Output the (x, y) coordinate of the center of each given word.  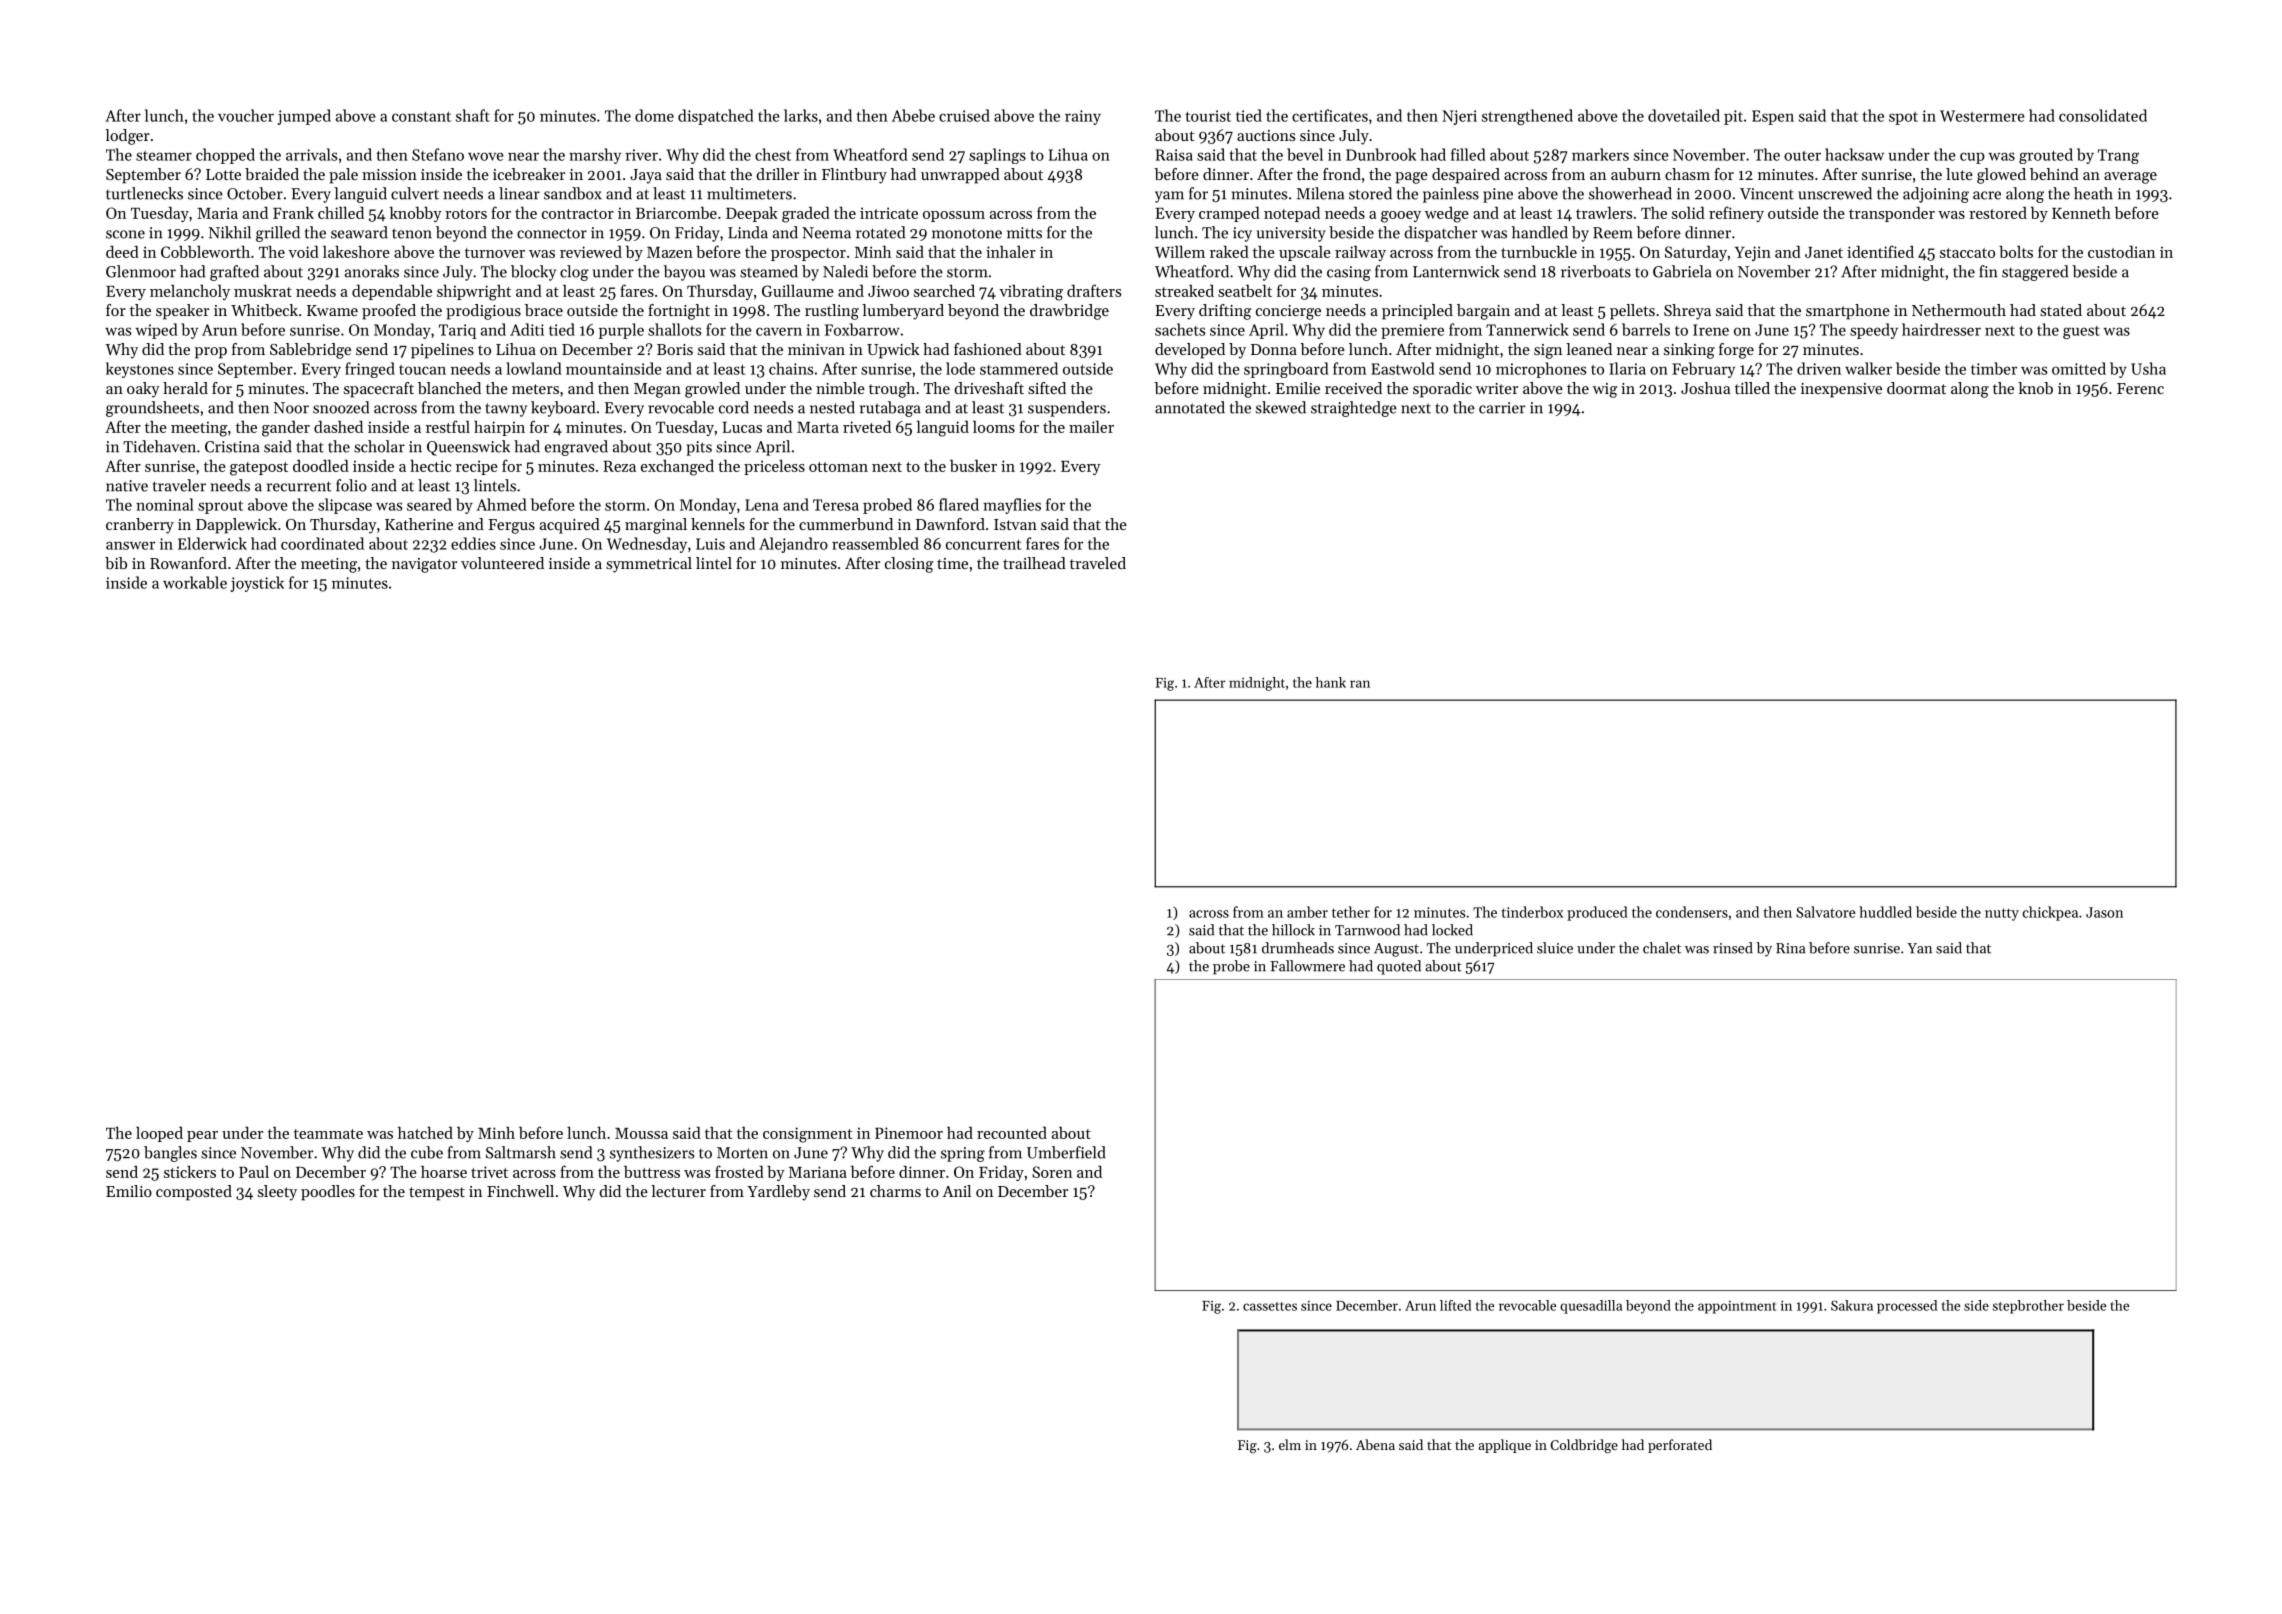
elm (1290, 1444)
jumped (304, 117)
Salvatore (1825, 912)
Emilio (129, 1191)
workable (195, 582)
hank (1331, 682)
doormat (1916, 388)
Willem (1180, 251)
